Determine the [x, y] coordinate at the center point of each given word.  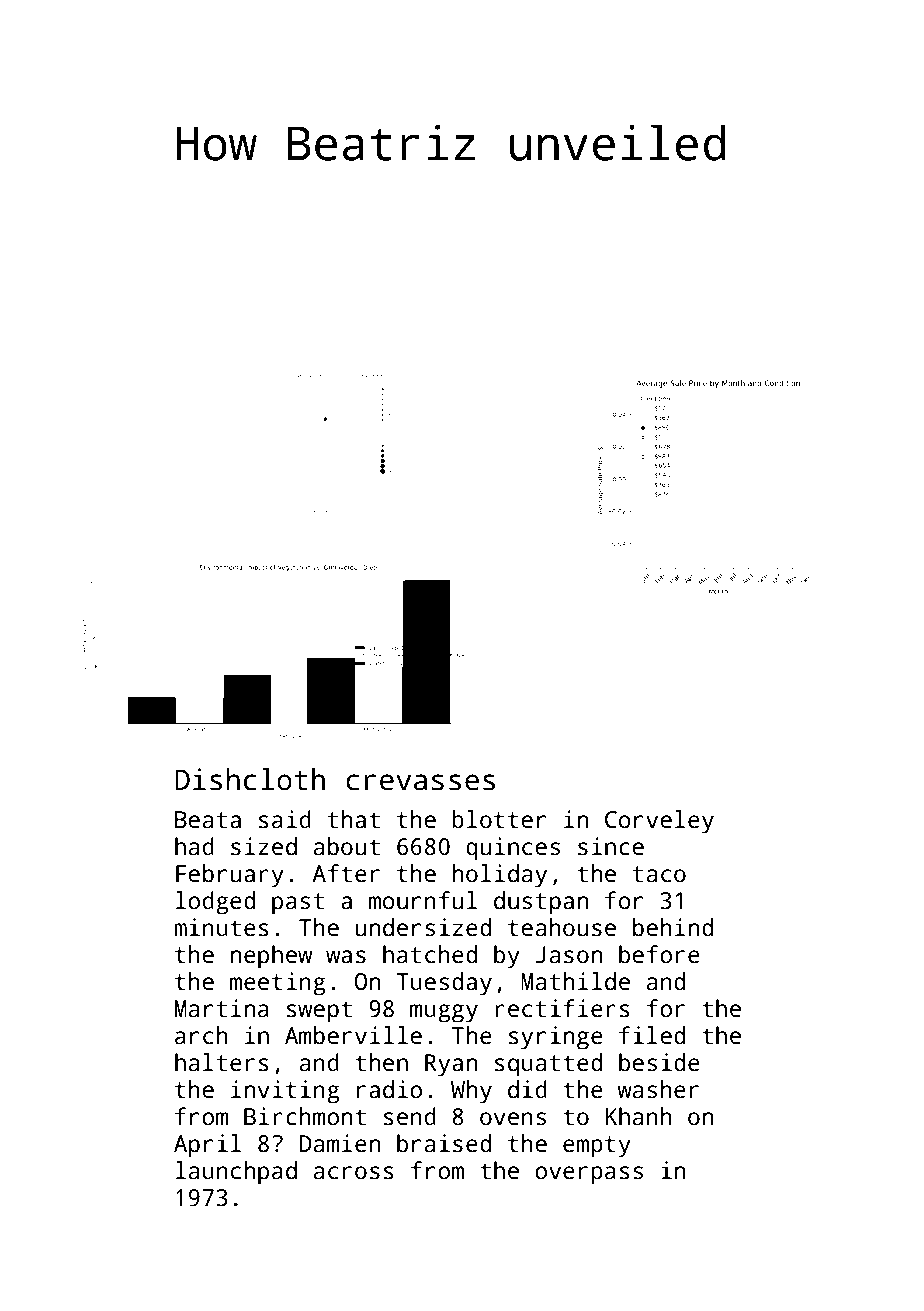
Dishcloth [250, 779]
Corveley [659, 822]
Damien [340, 1143]
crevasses [420, 782]
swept [319, 1012]
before [659, 954]
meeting [277, 984]
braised [444, 1143]
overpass [589, 1175]
